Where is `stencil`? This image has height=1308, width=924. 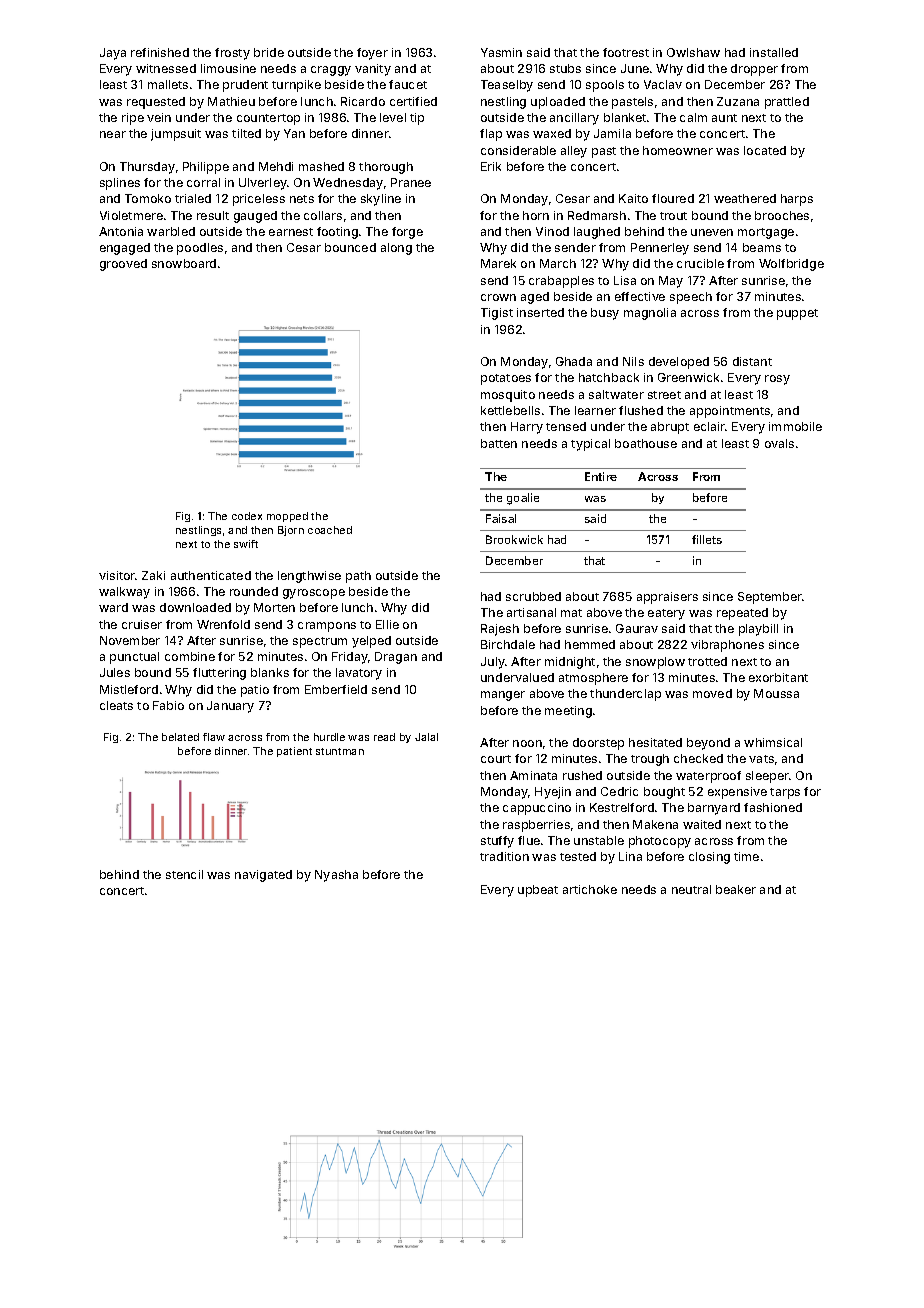
stencil is located at coordinates (184, 874).
